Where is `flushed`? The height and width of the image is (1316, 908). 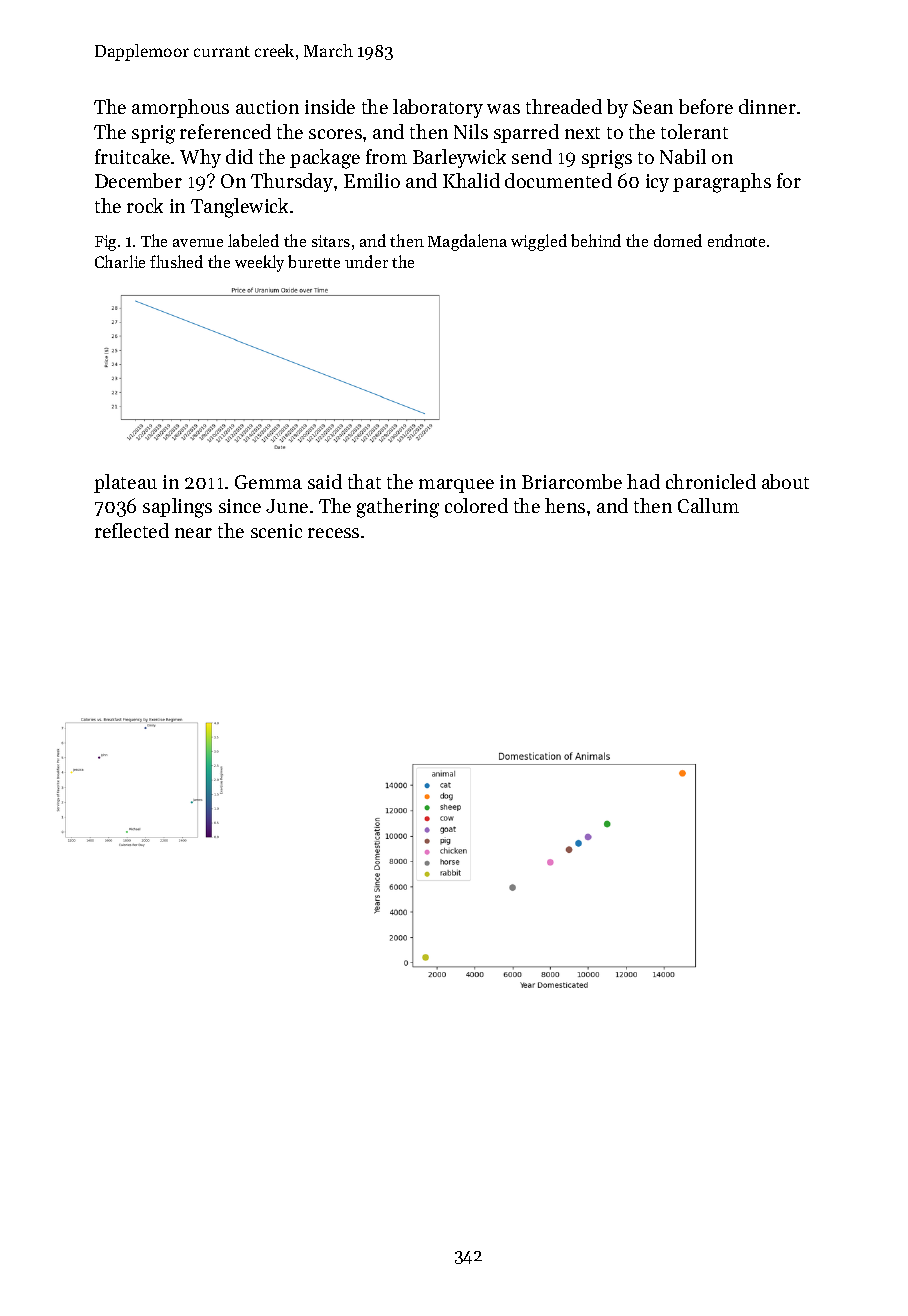 flushed is located at coordinates (176, 261).
